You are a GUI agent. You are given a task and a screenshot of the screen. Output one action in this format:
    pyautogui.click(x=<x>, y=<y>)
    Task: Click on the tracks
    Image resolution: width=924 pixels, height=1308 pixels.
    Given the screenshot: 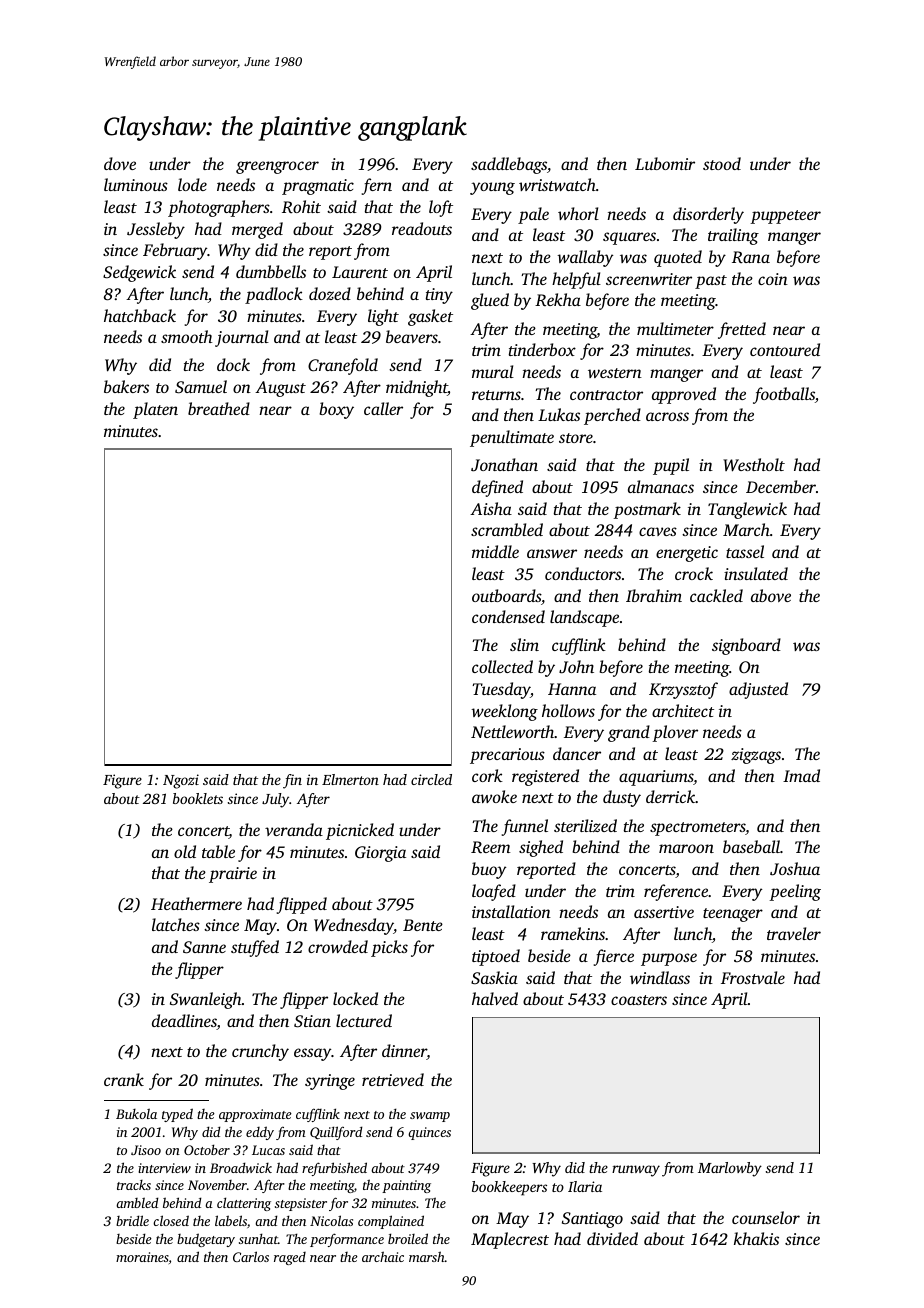 What is the action you would take?
    pyautogui.click(x=134, y=1185)
